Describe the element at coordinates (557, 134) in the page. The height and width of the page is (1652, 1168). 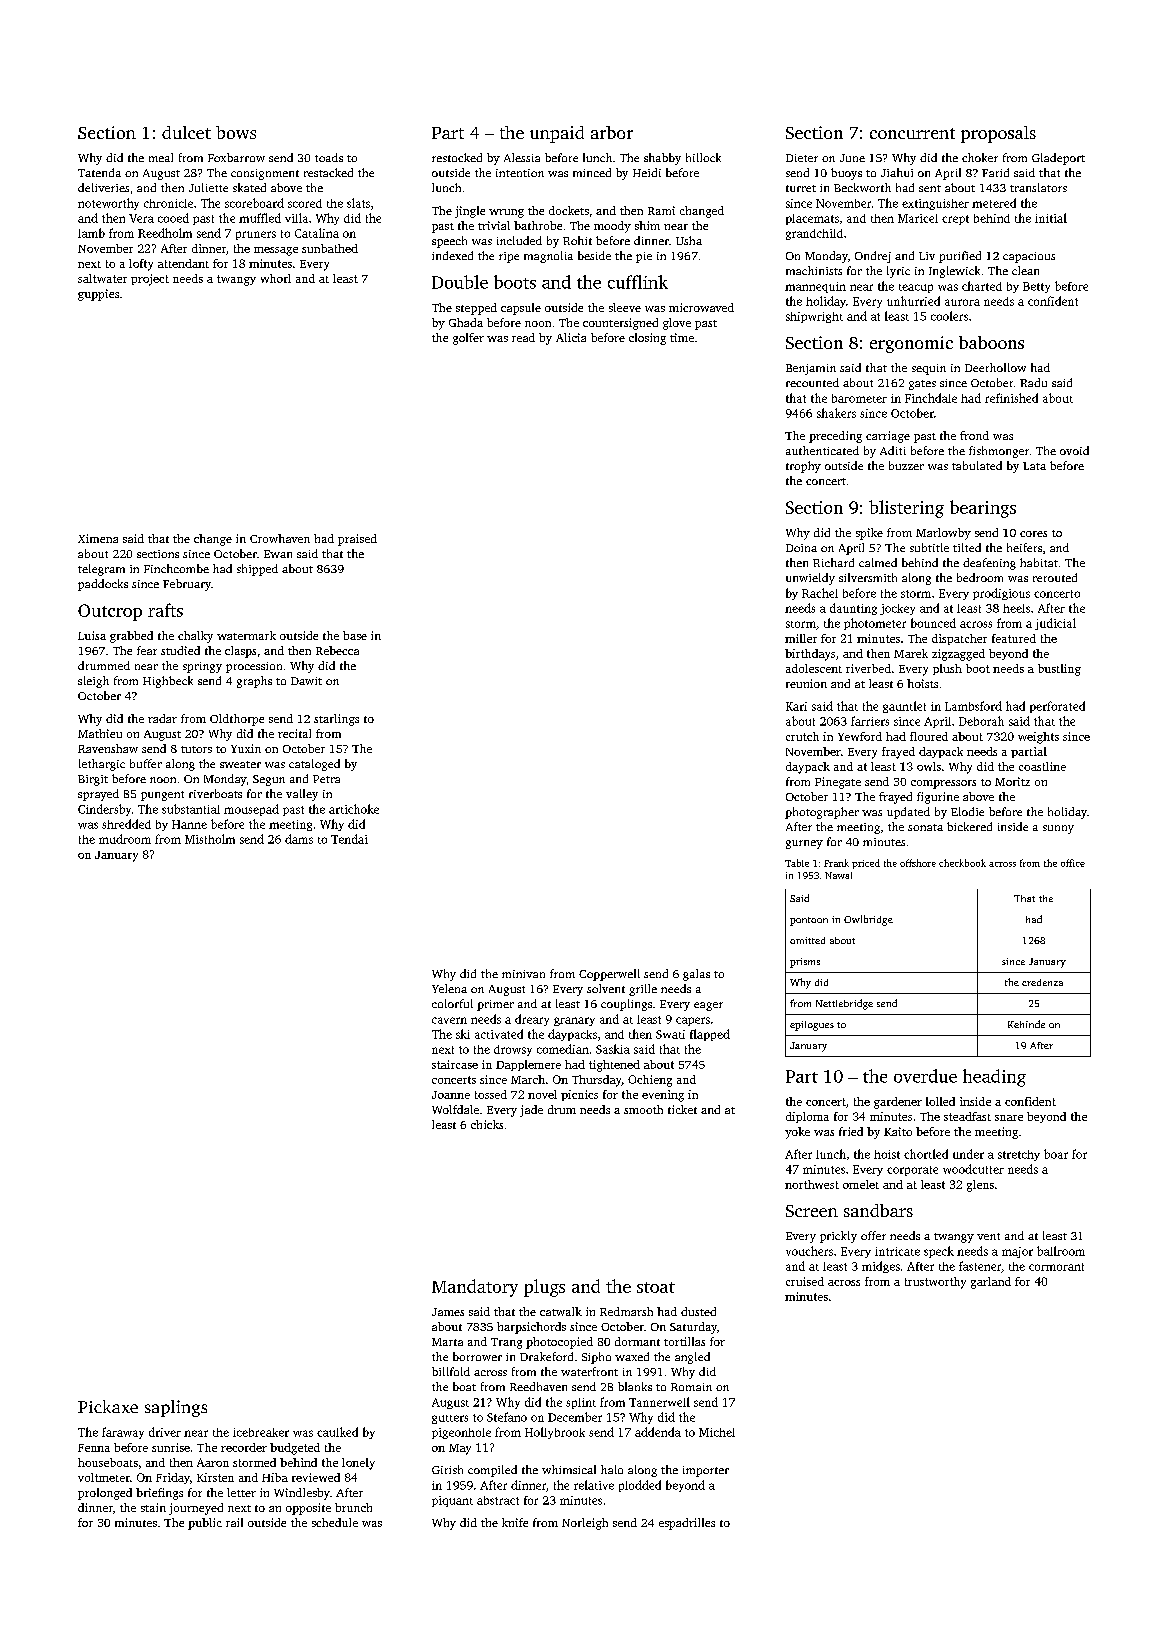
I see `unpaid` at that location.
